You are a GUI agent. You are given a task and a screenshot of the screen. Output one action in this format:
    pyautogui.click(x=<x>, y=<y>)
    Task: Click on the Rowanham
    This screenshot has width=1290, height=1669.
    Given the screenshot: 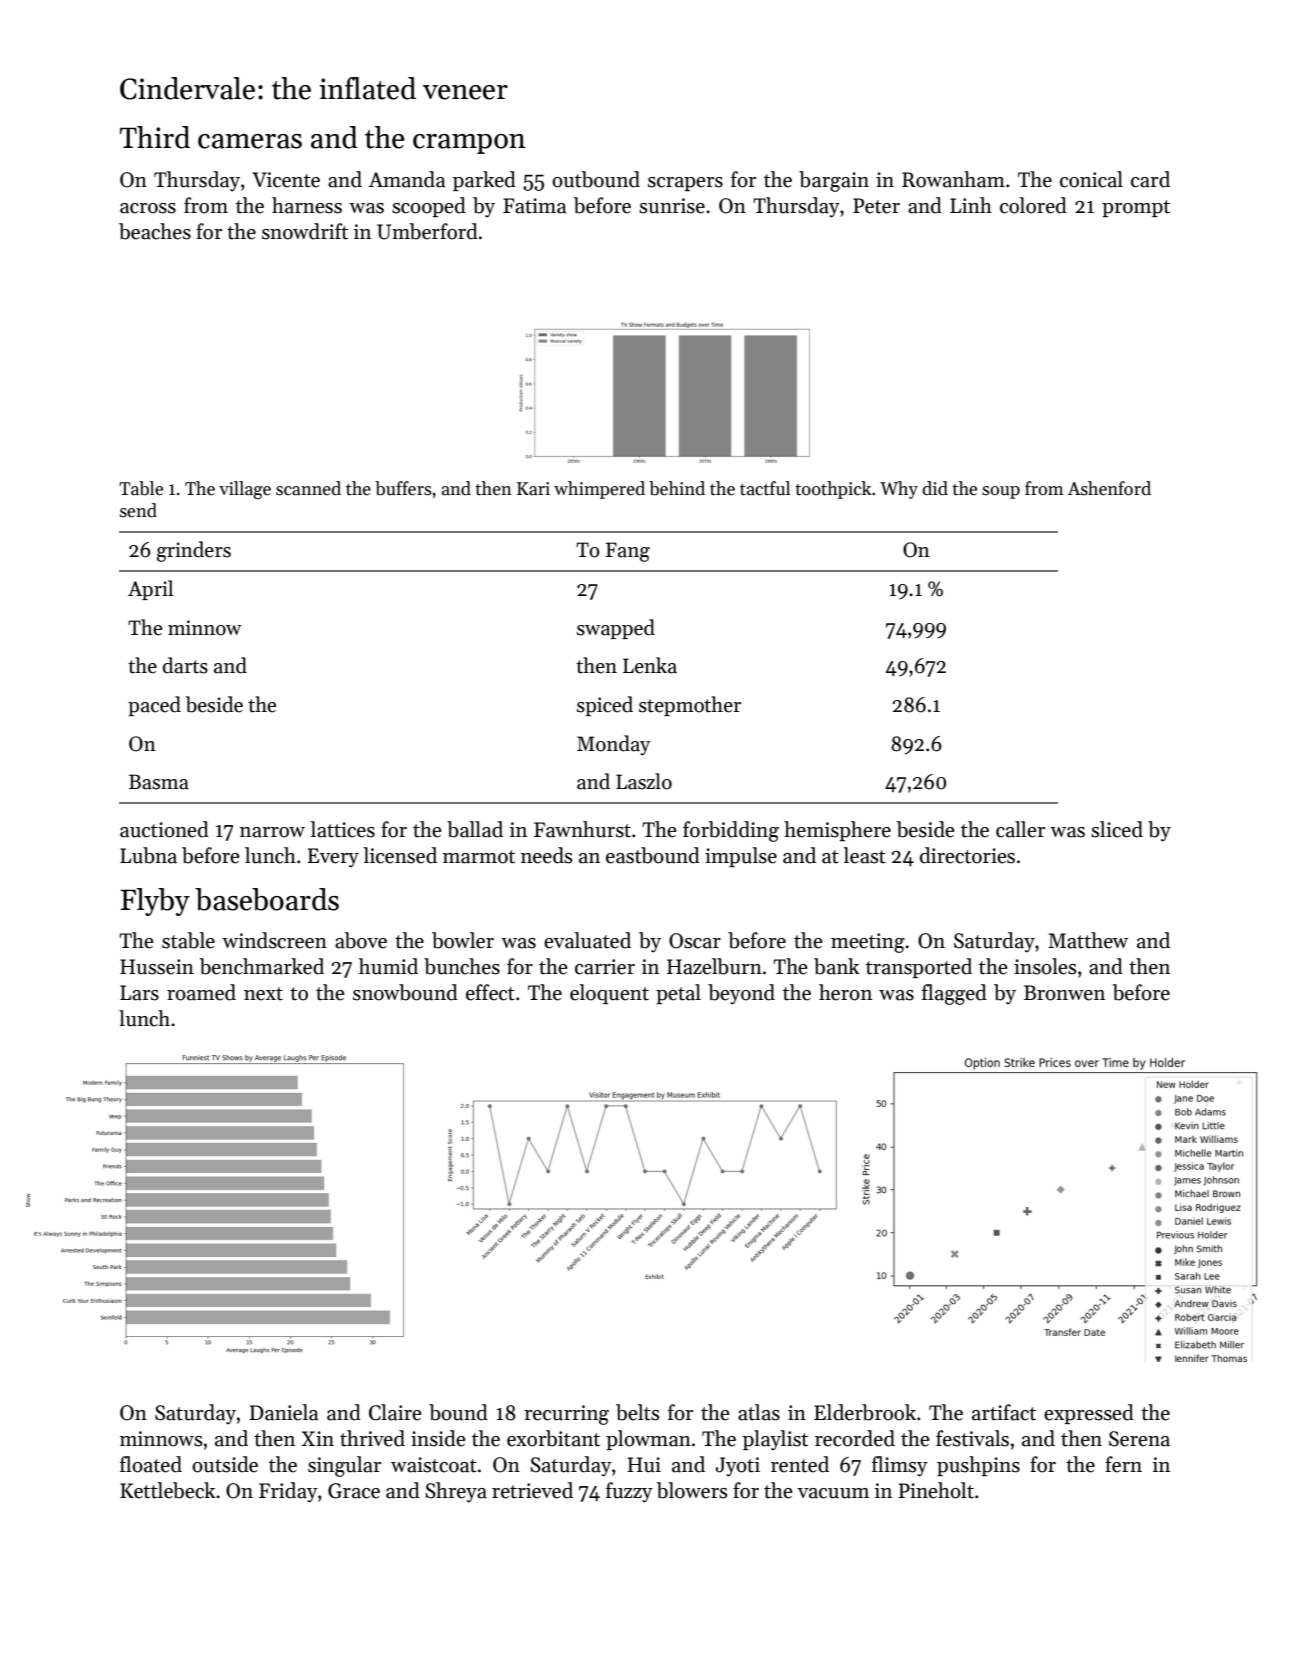 What is the action you would take?
    pyautogui.click(x=953, y=179)
